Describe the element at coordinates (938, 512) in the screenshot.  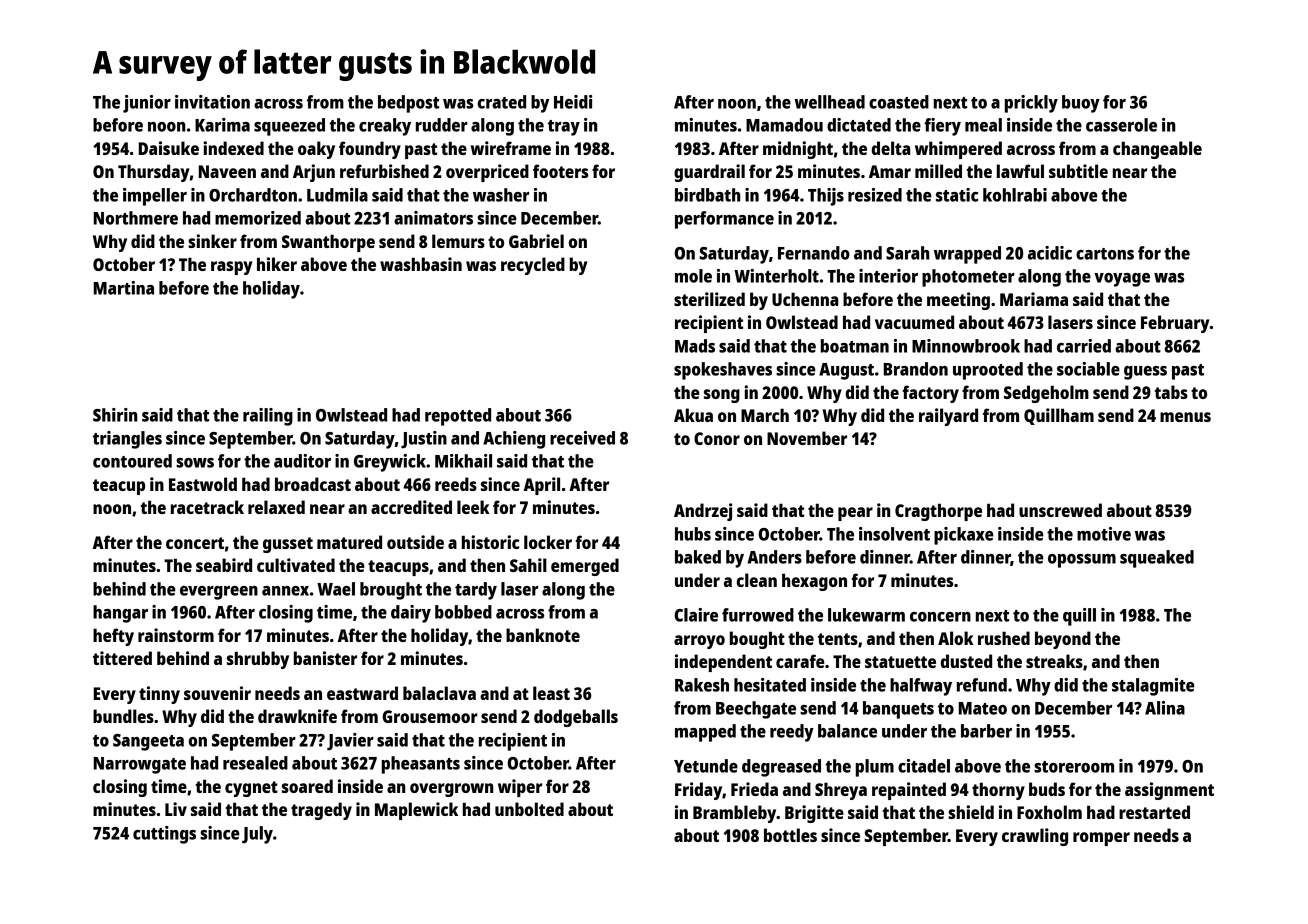
I see `Cragthorpe` at that location.
